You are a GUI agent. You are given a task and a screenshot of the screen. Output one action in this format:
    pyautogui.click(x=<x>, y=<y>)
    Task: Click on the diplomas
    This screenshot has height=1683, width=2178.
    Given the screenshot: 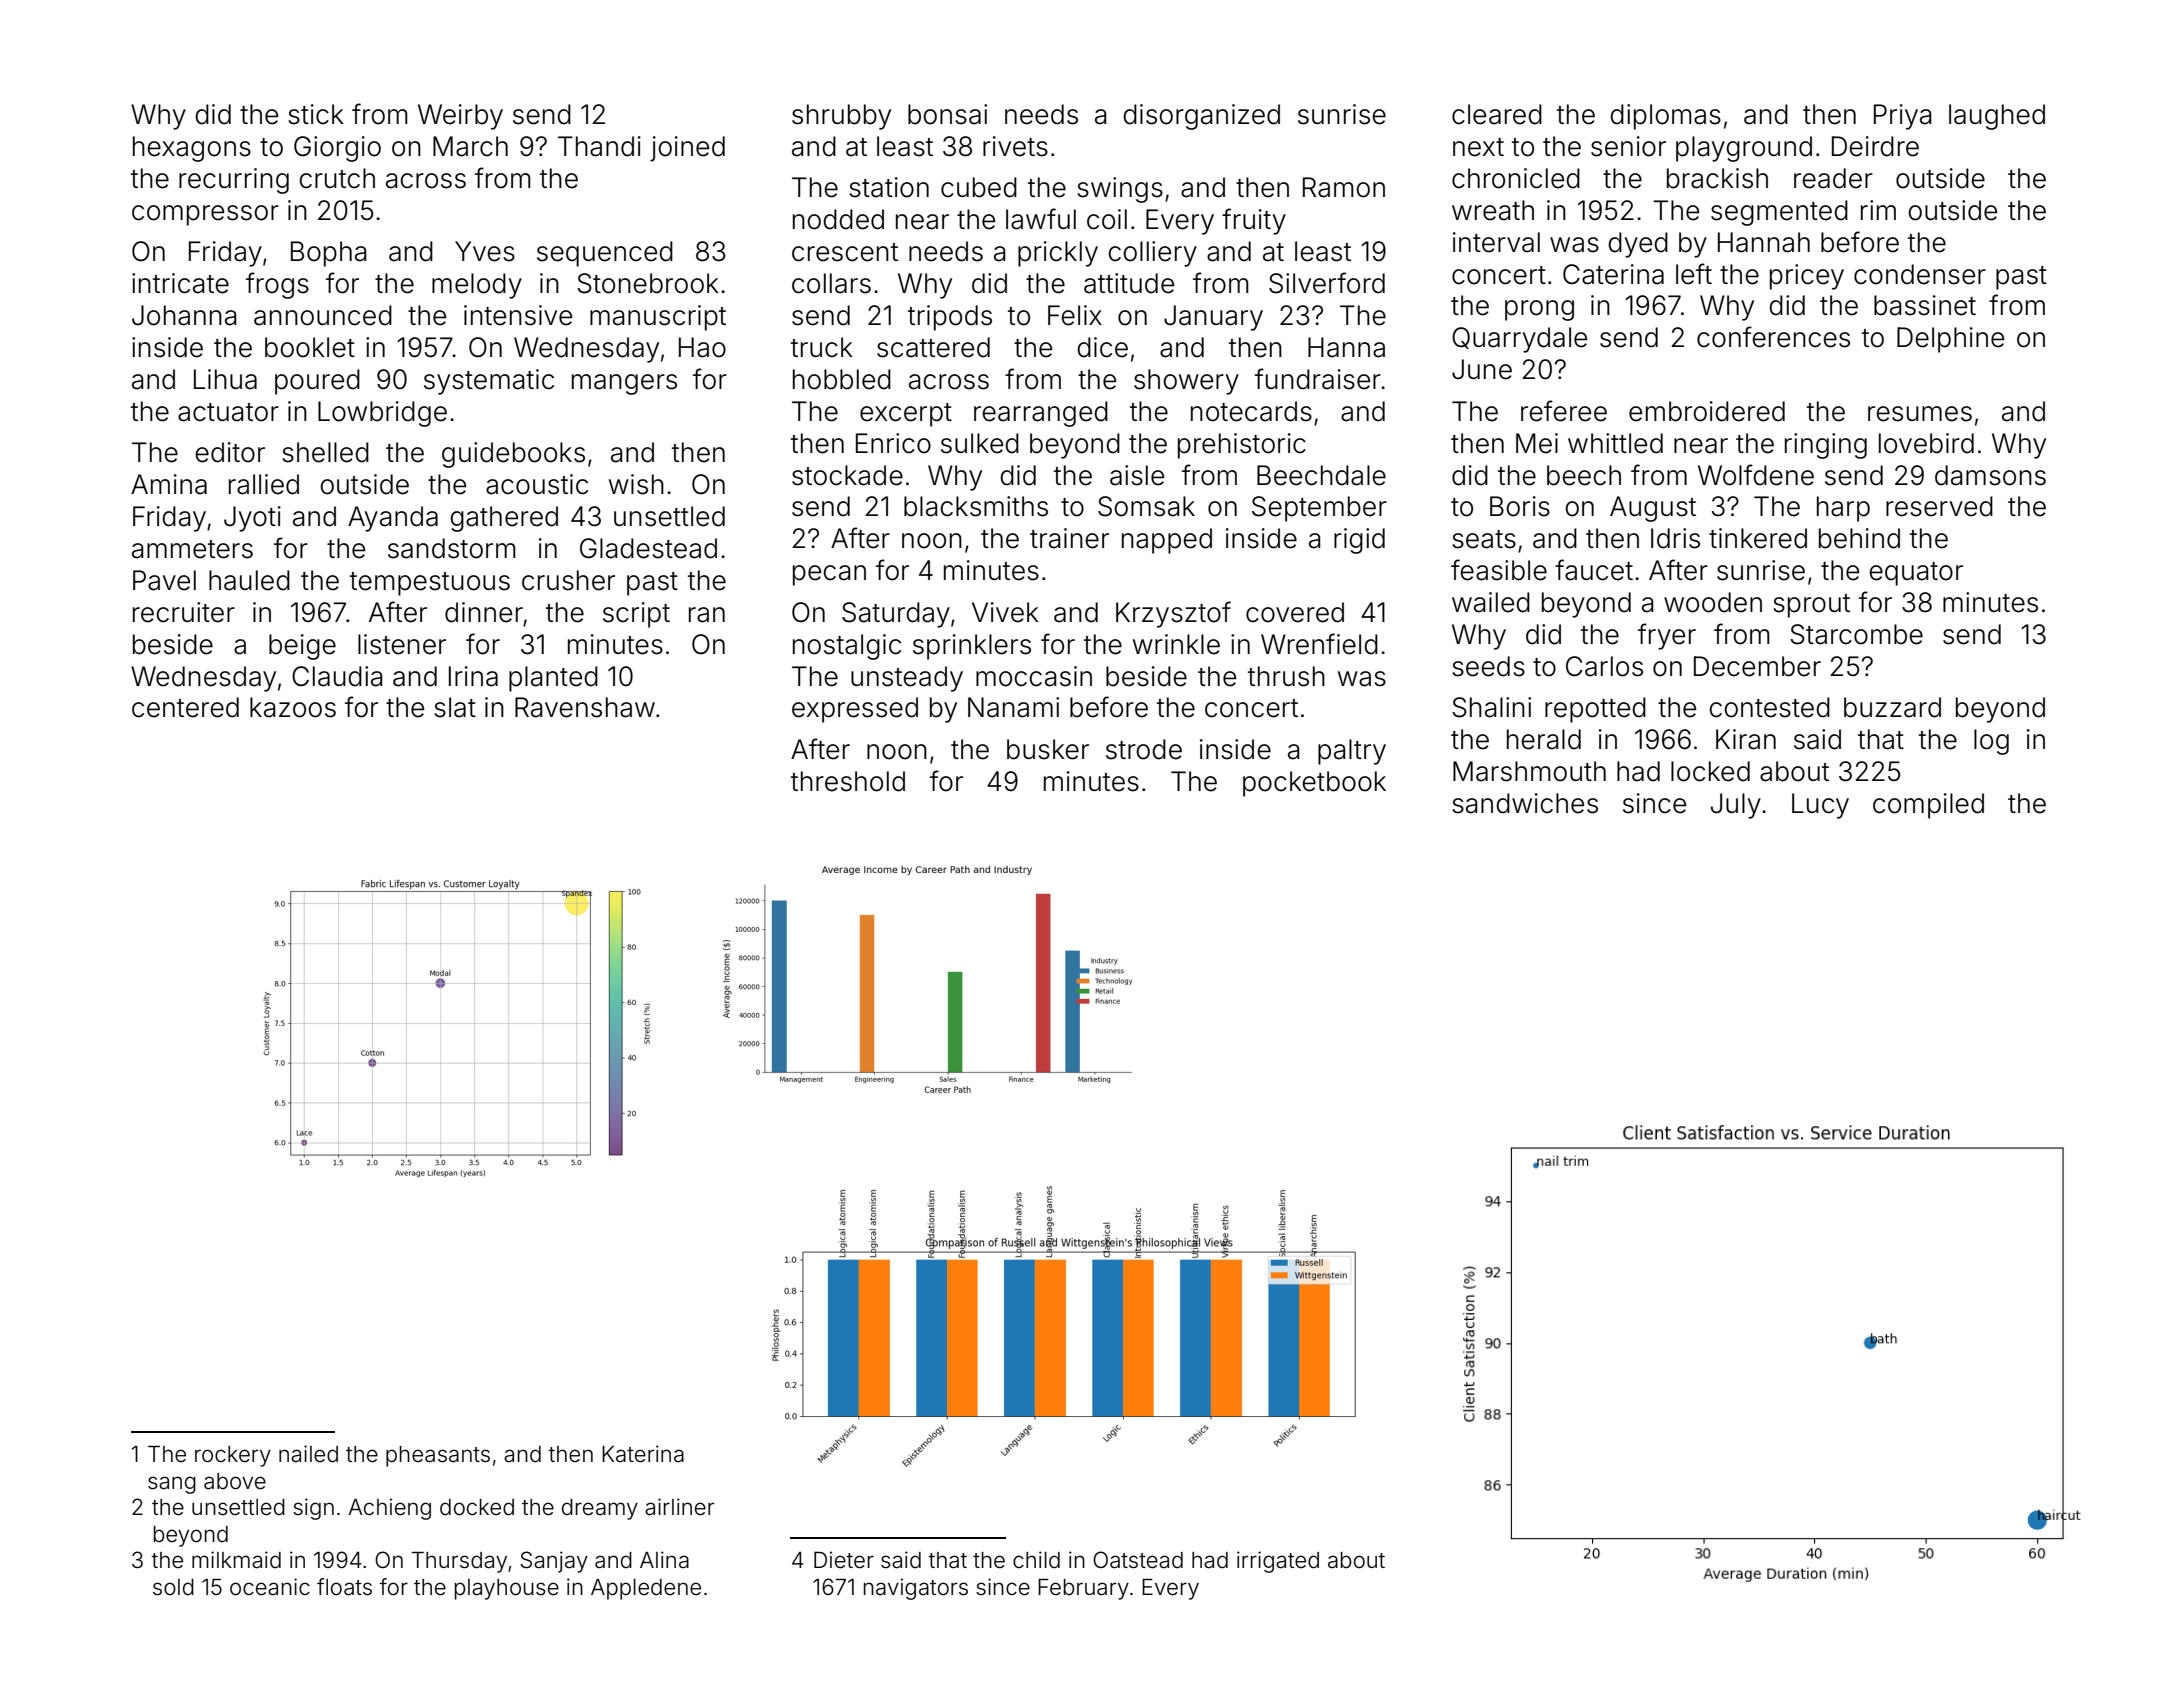 What is the action you would take?
    pyautogui.click(x=1665, y=117)
